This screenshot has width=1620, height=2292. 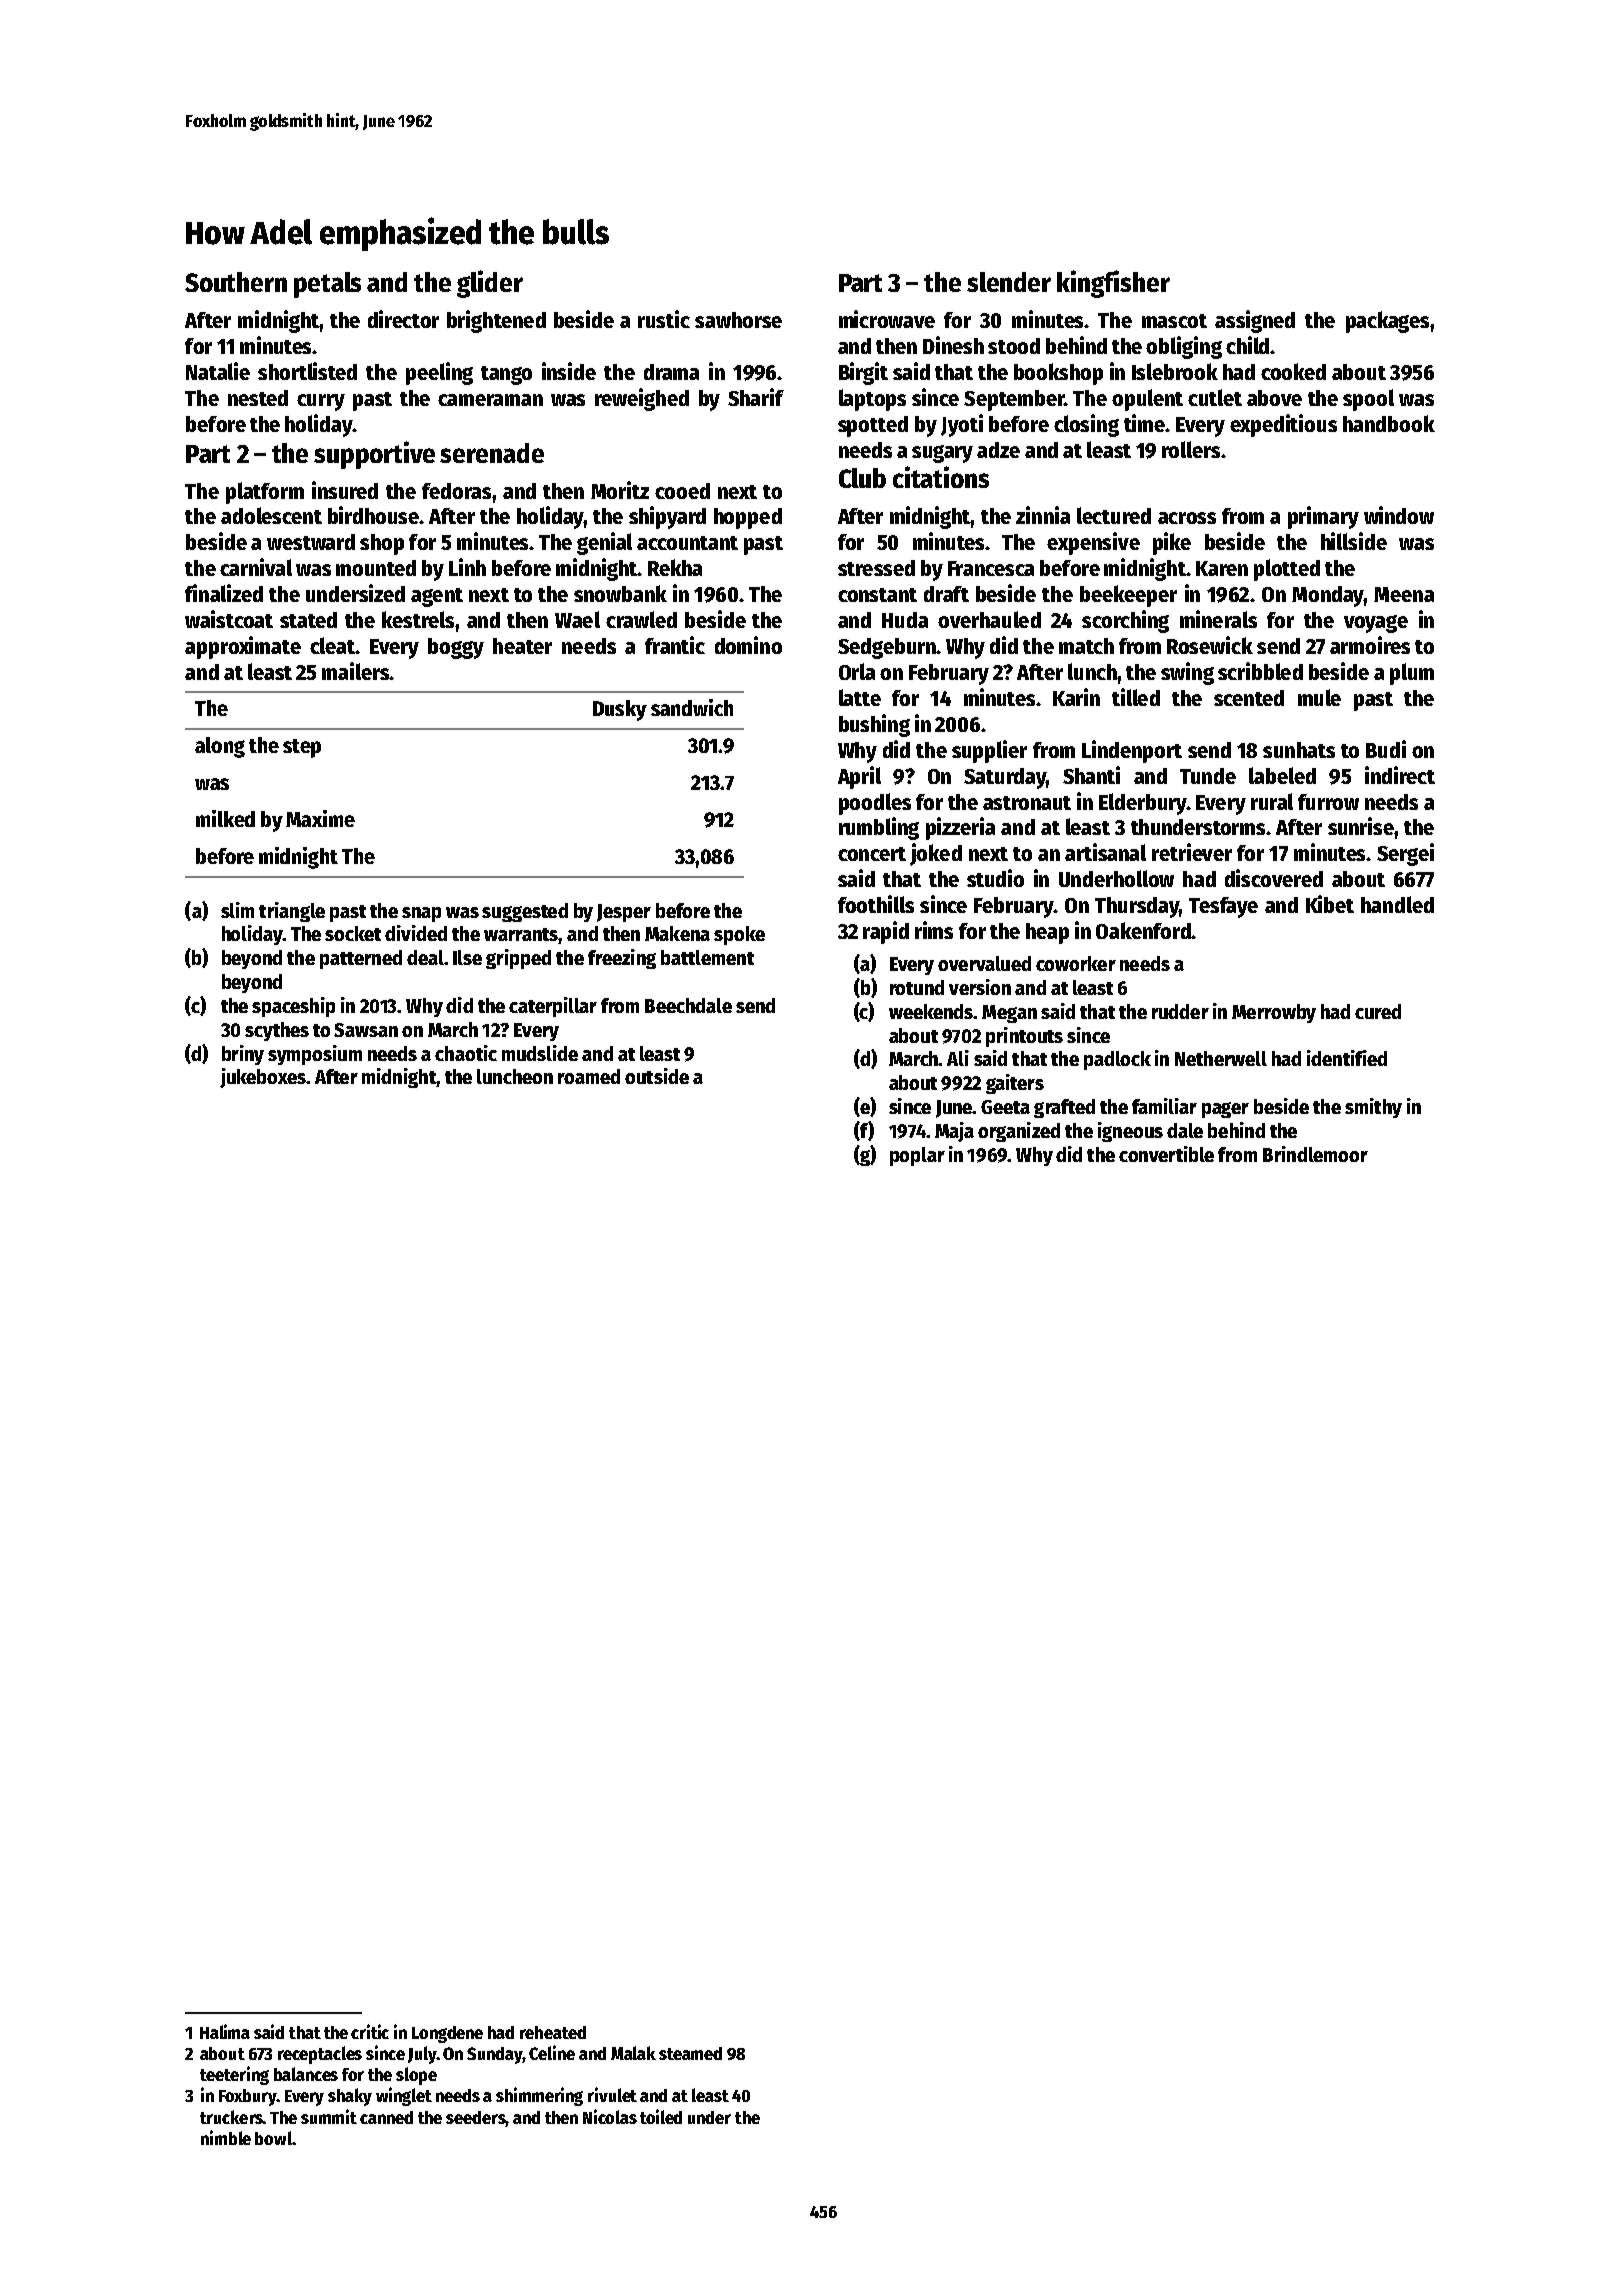 What do you see at coordinates (327, 285) in the screenshot?
I see `petals` at bounding box center [327, 285].
